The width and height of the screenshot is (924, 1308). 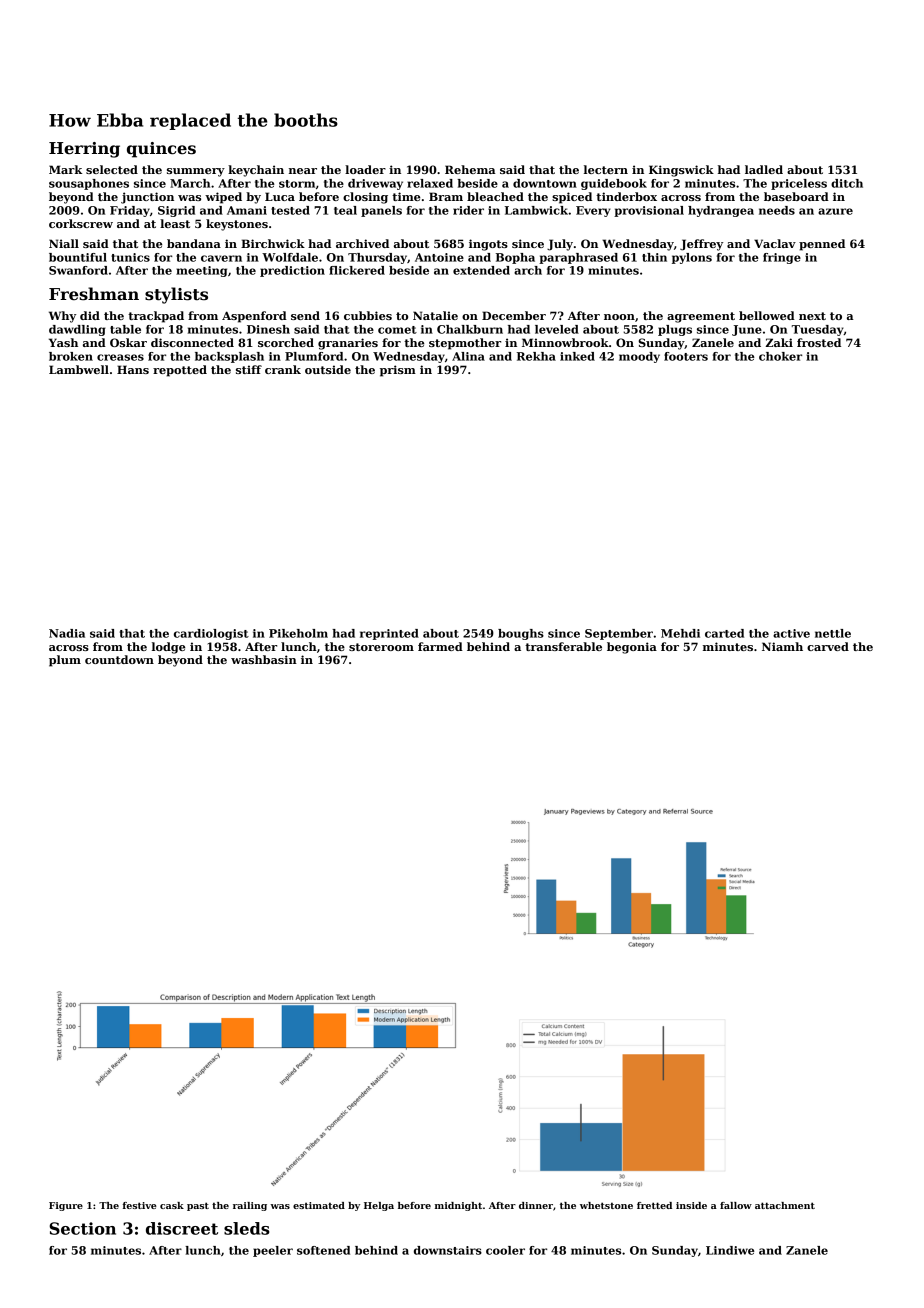 What do you see at coordinates (791, 633) in the screenshot?
I see `active` at bounding box center [791, 633].
